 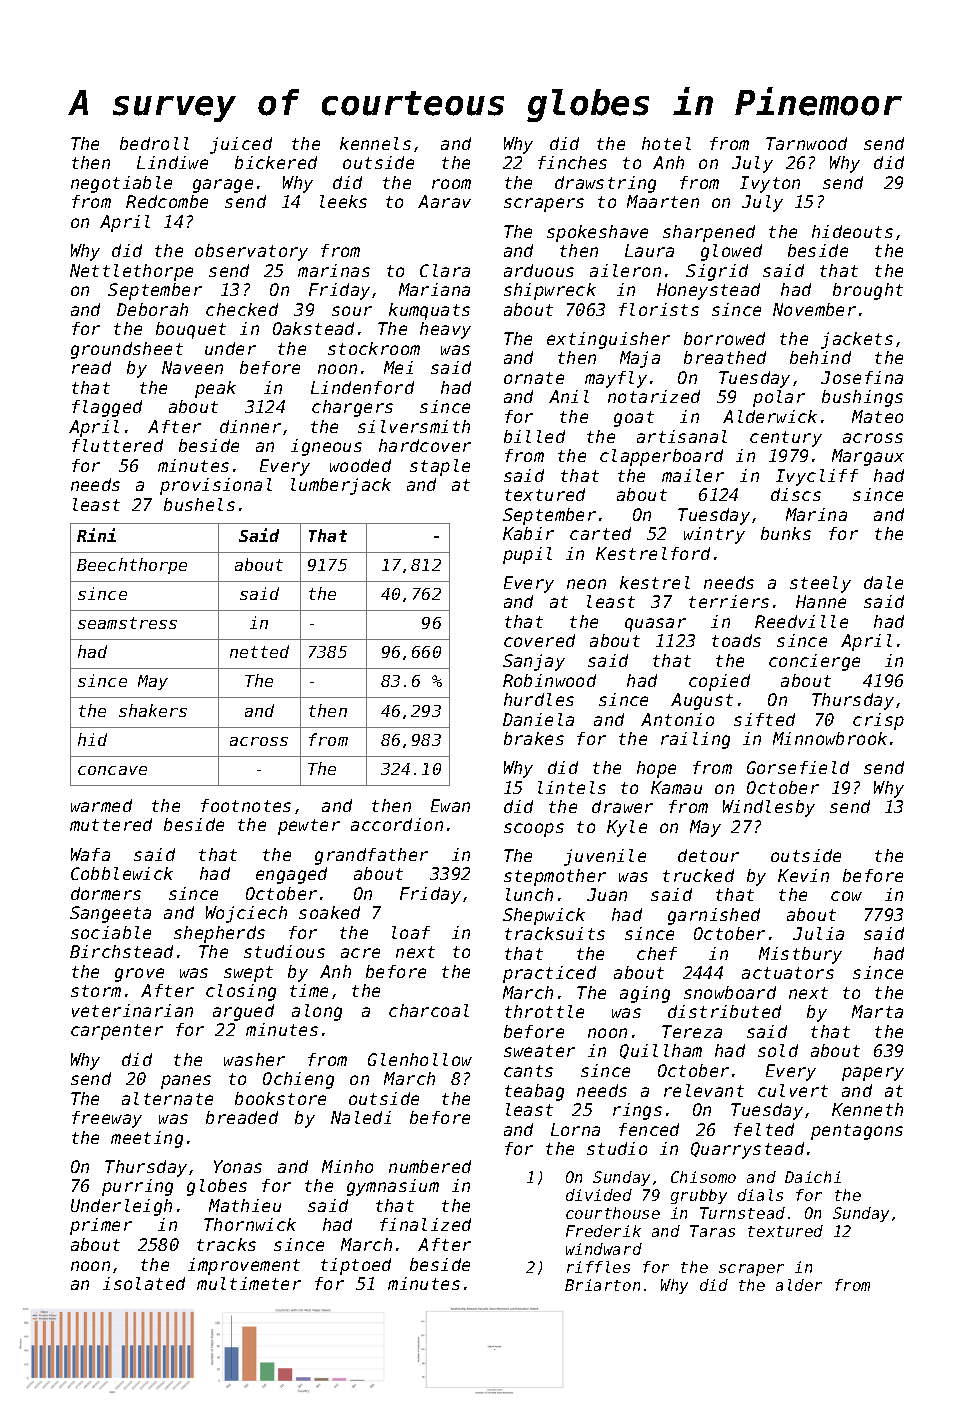 I want to click on windward, so click(x=604, y=1249).
